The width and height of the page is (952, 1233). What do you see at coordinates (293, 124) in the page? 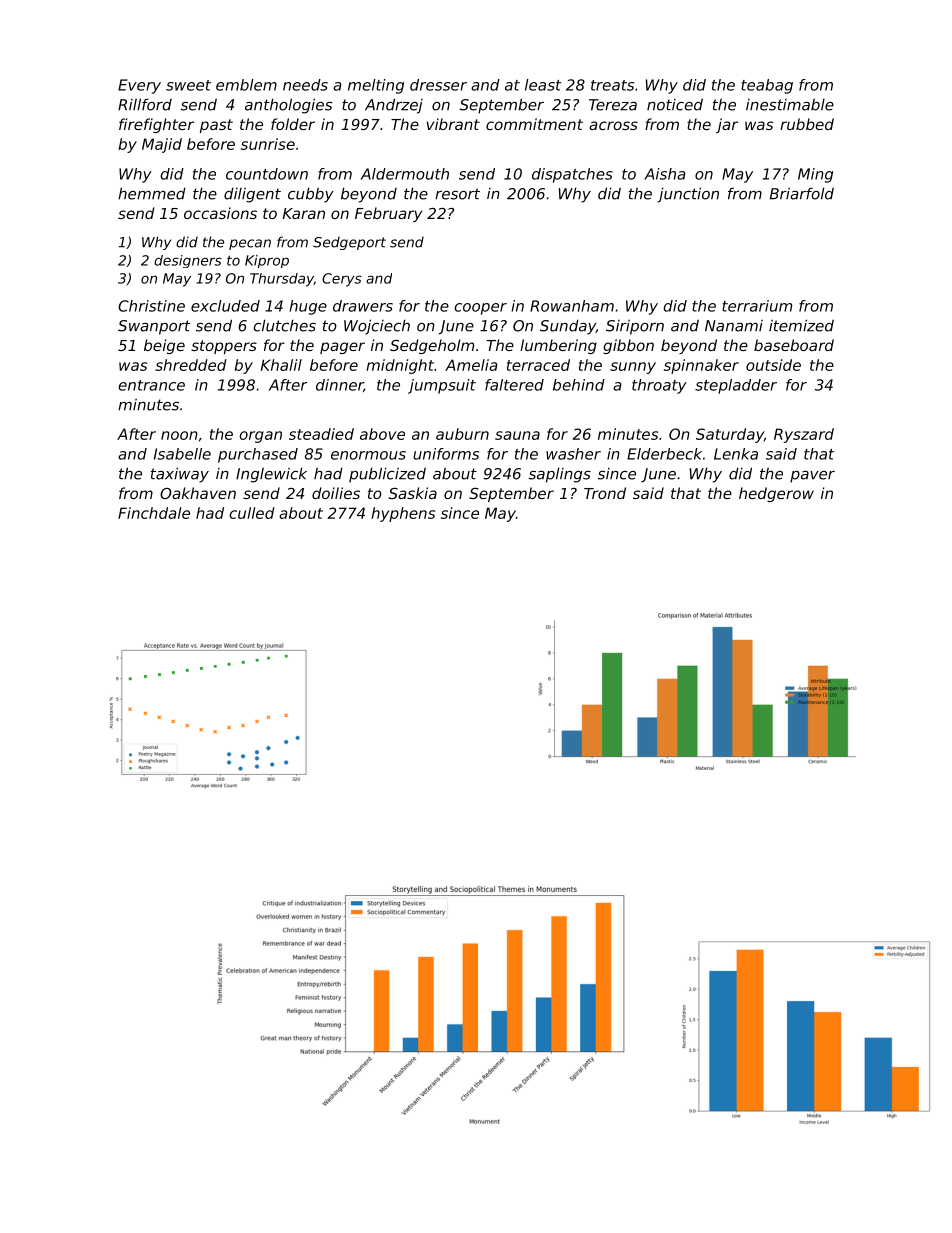
I see `folder` at bounding box center [293, 124].
